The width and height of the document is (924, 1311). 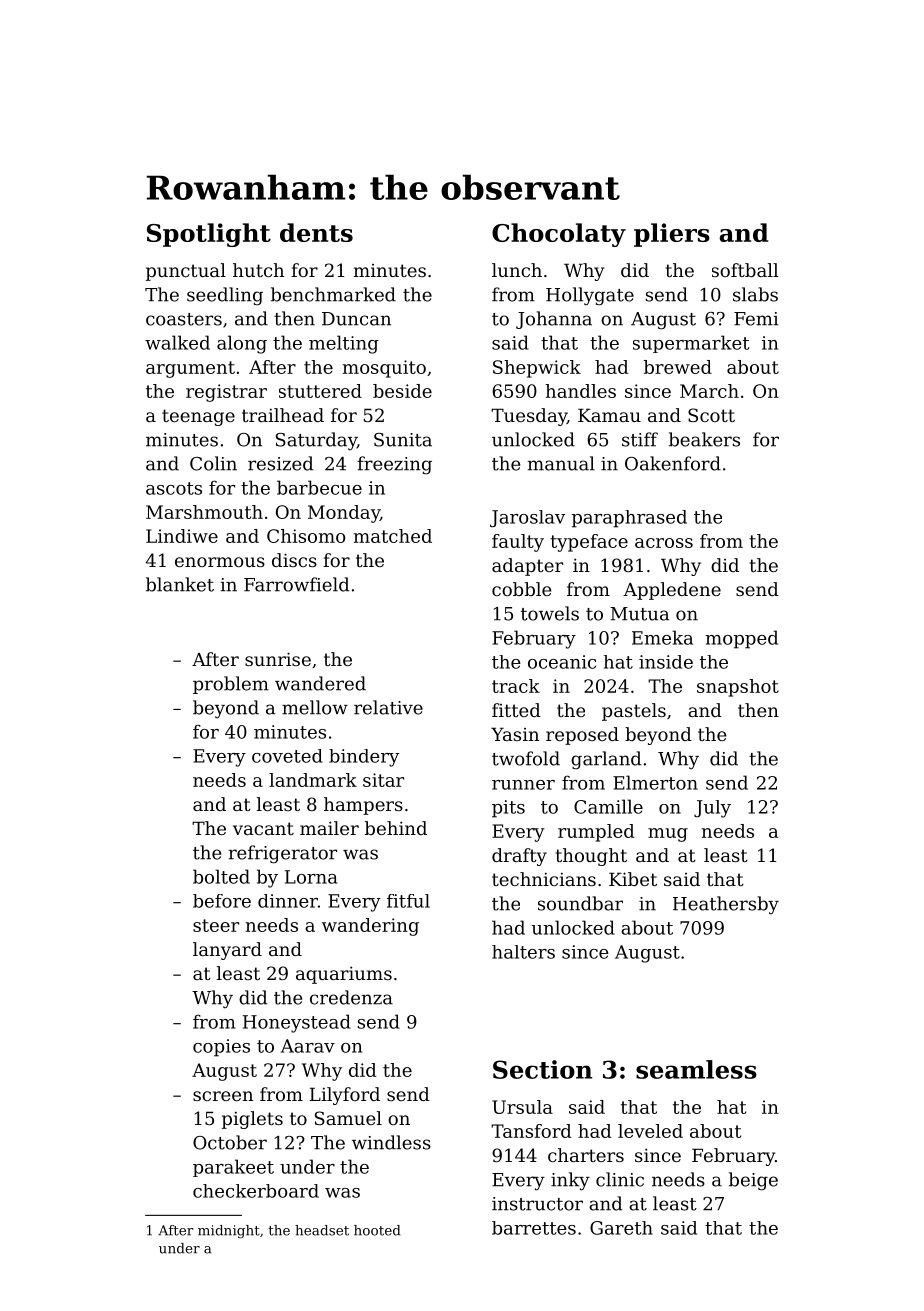 I want to click on Yasin, so click(x=515, y=734).
